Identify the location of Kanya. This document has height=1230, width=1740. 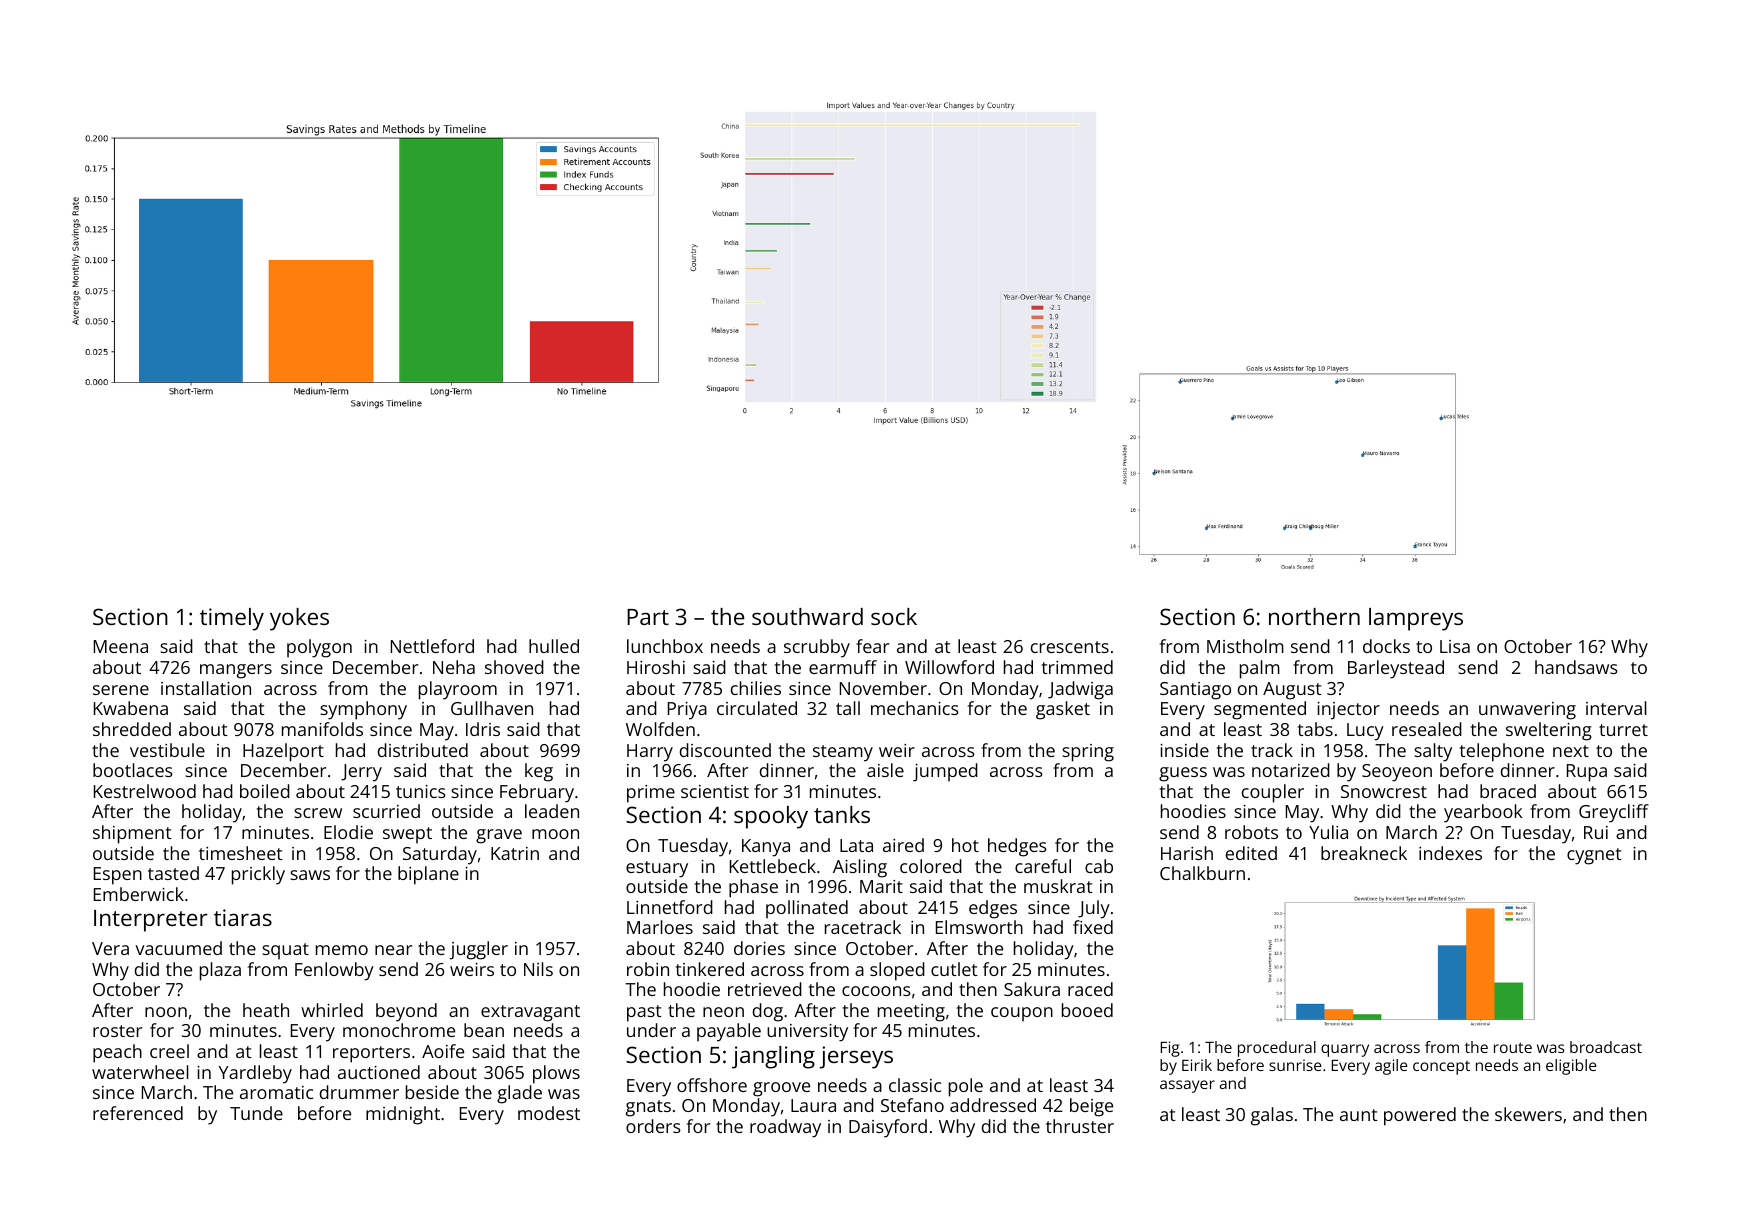
(766, 848).
